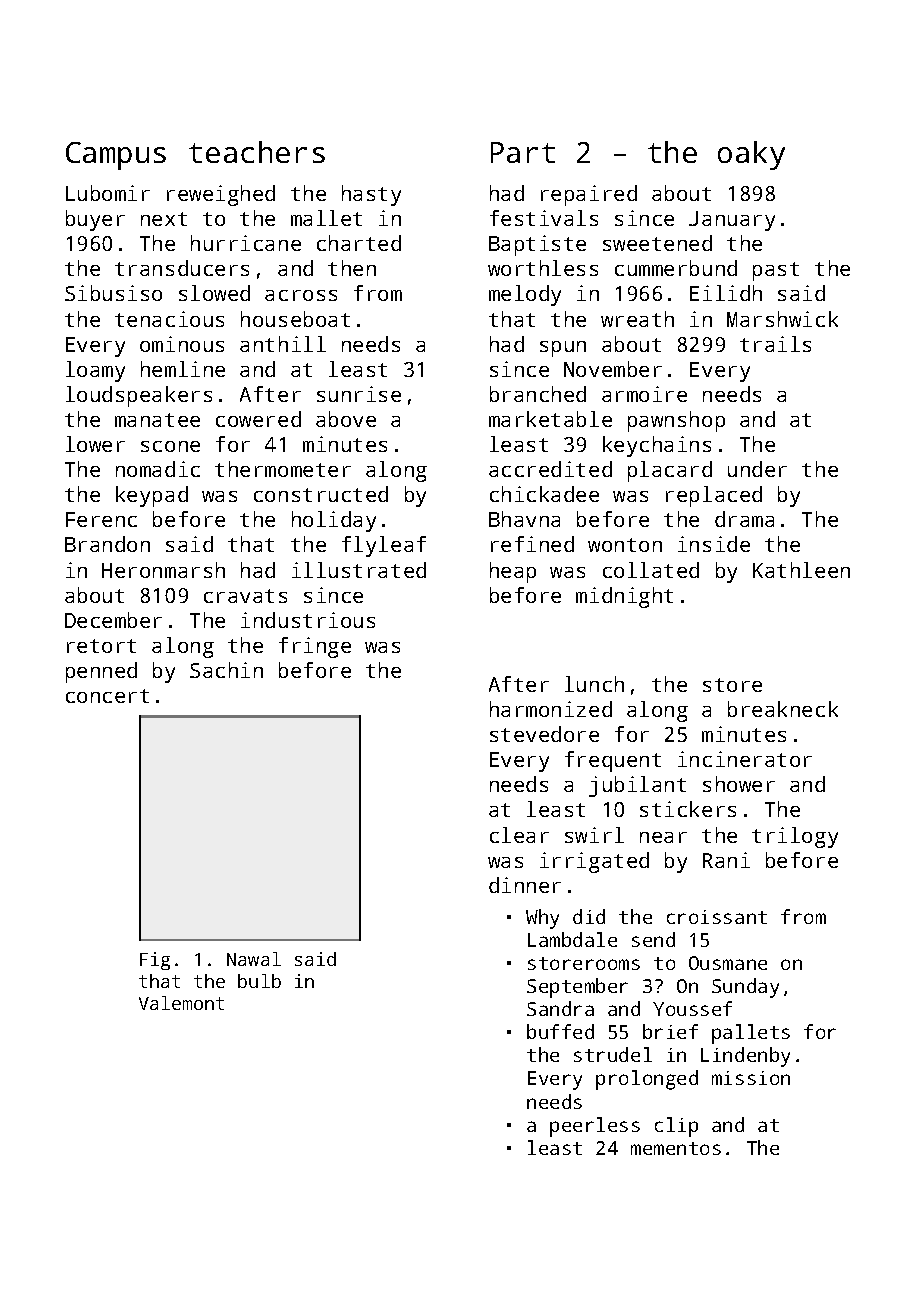  I want to click on Rani, so click(726, 860).
